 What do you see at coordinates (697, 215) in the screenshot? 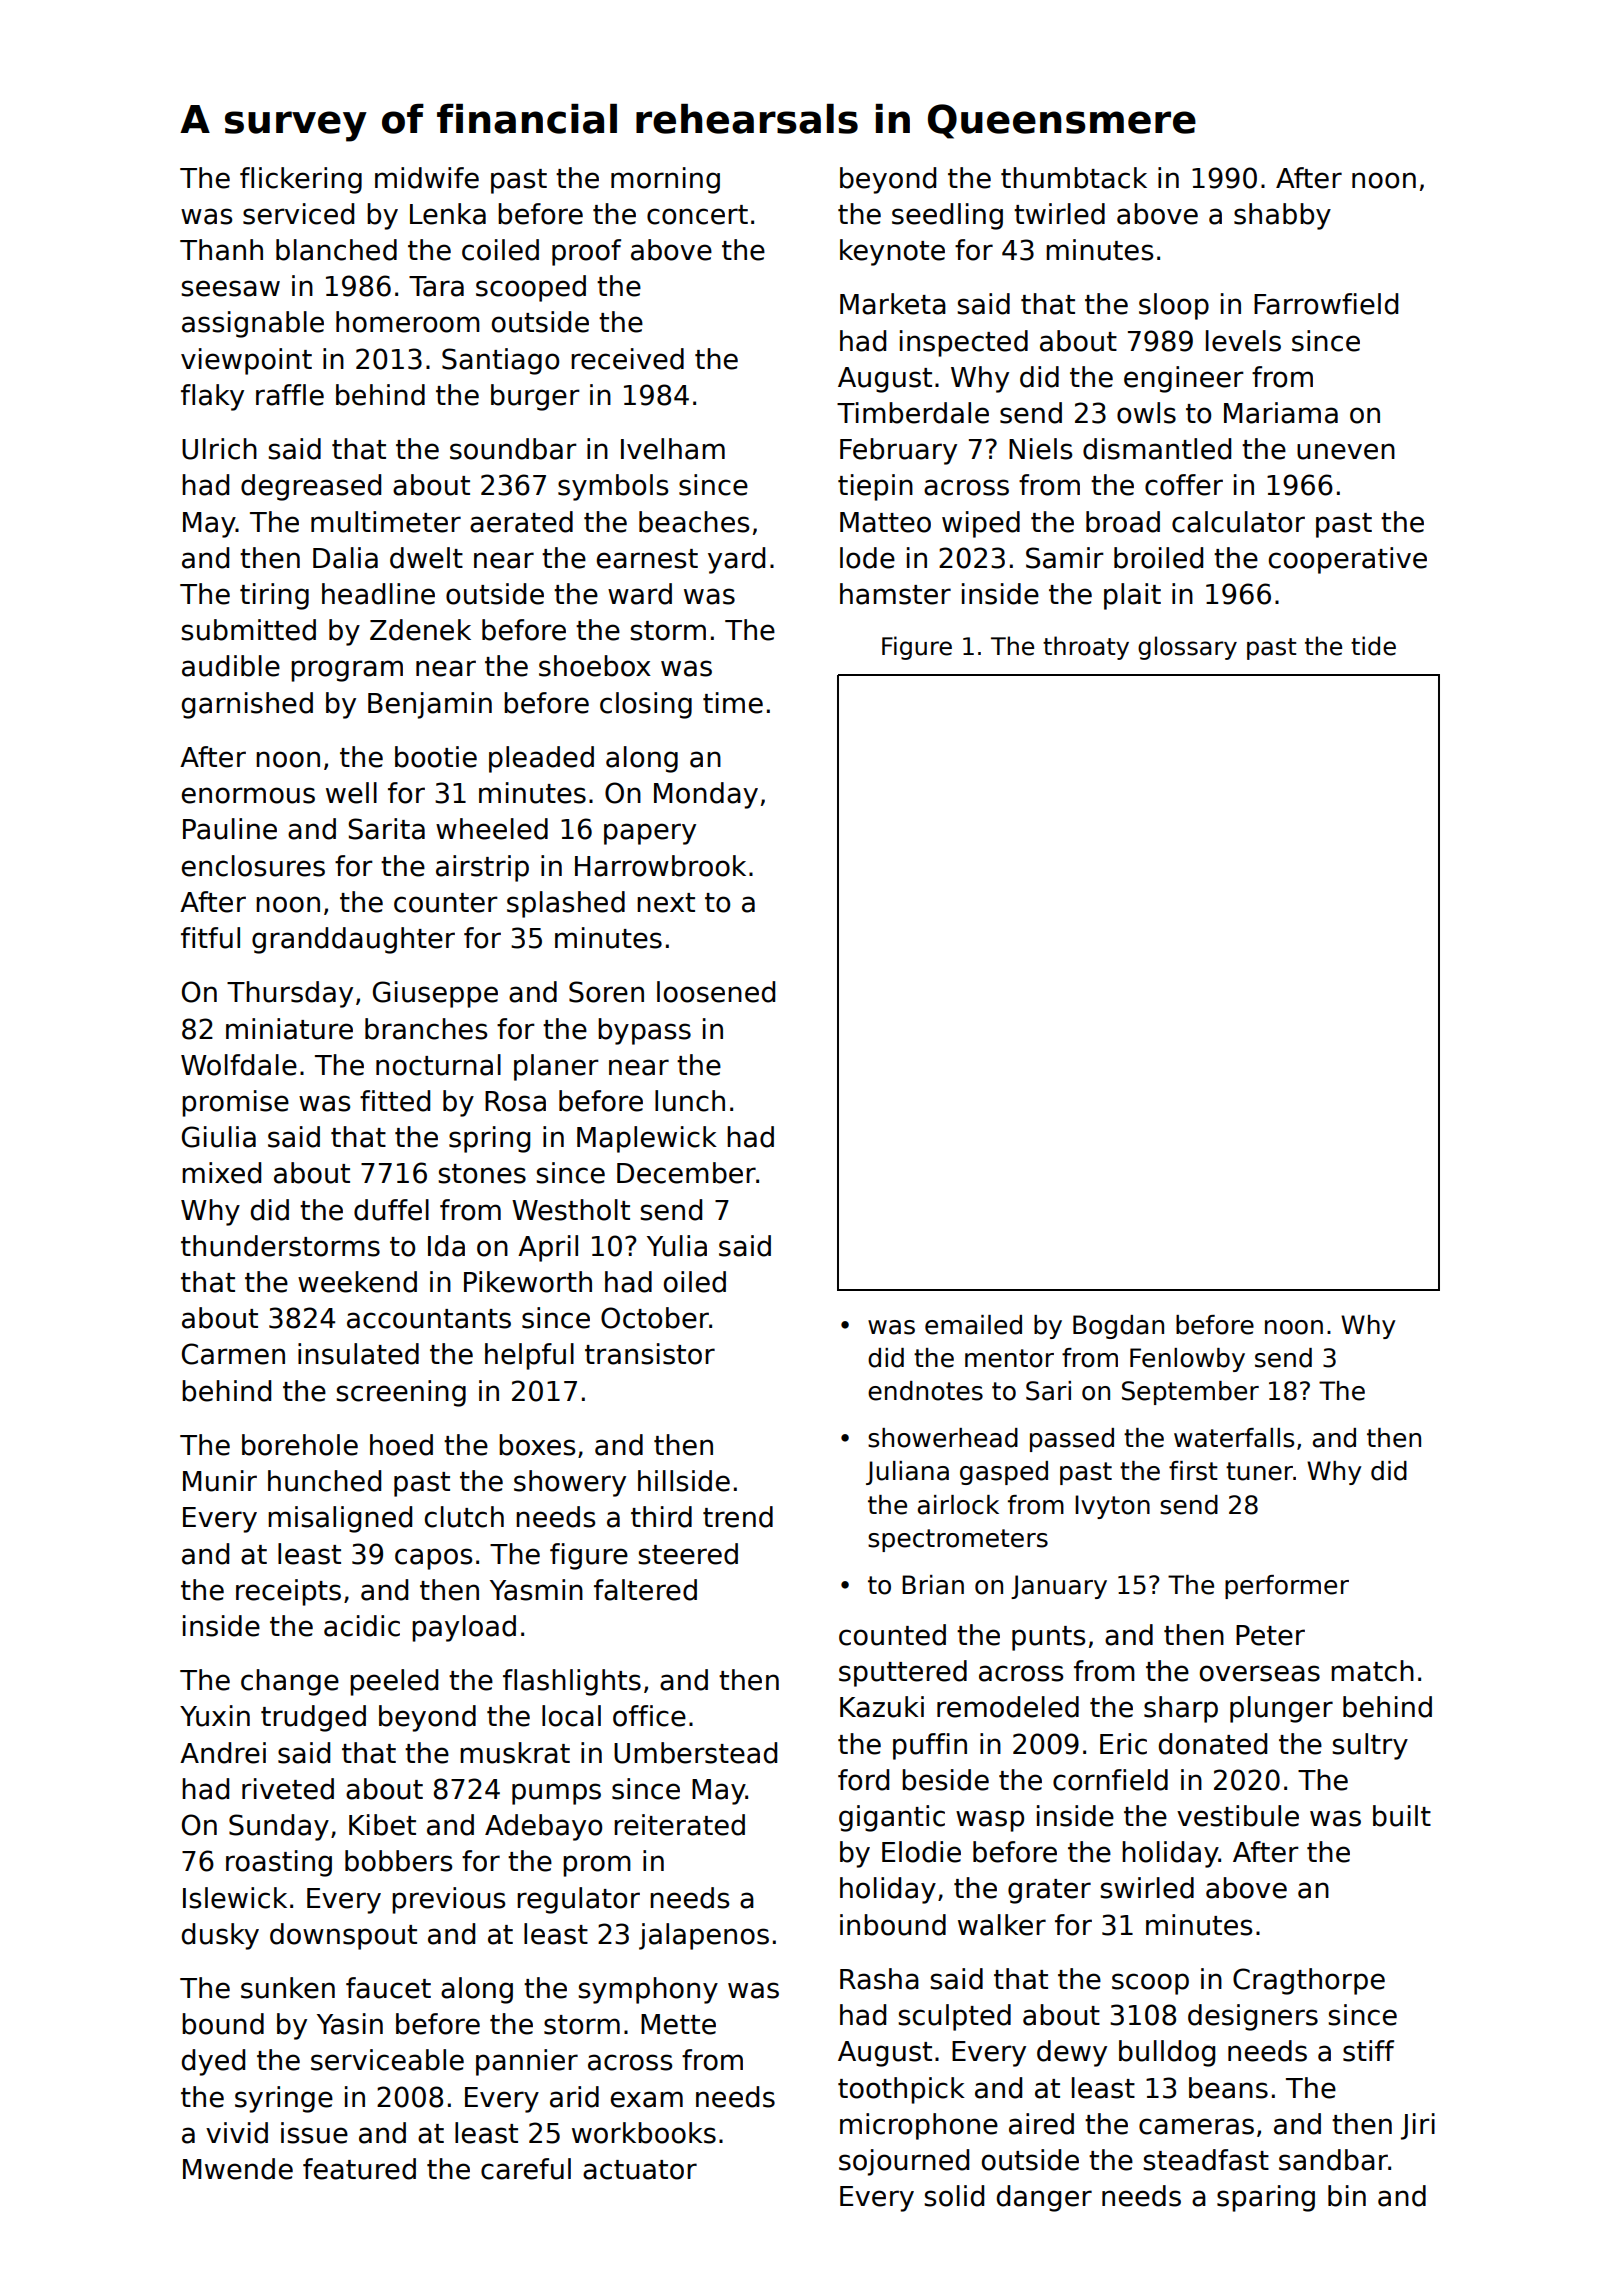
I see `concert` at bounding box center [697, 215].
